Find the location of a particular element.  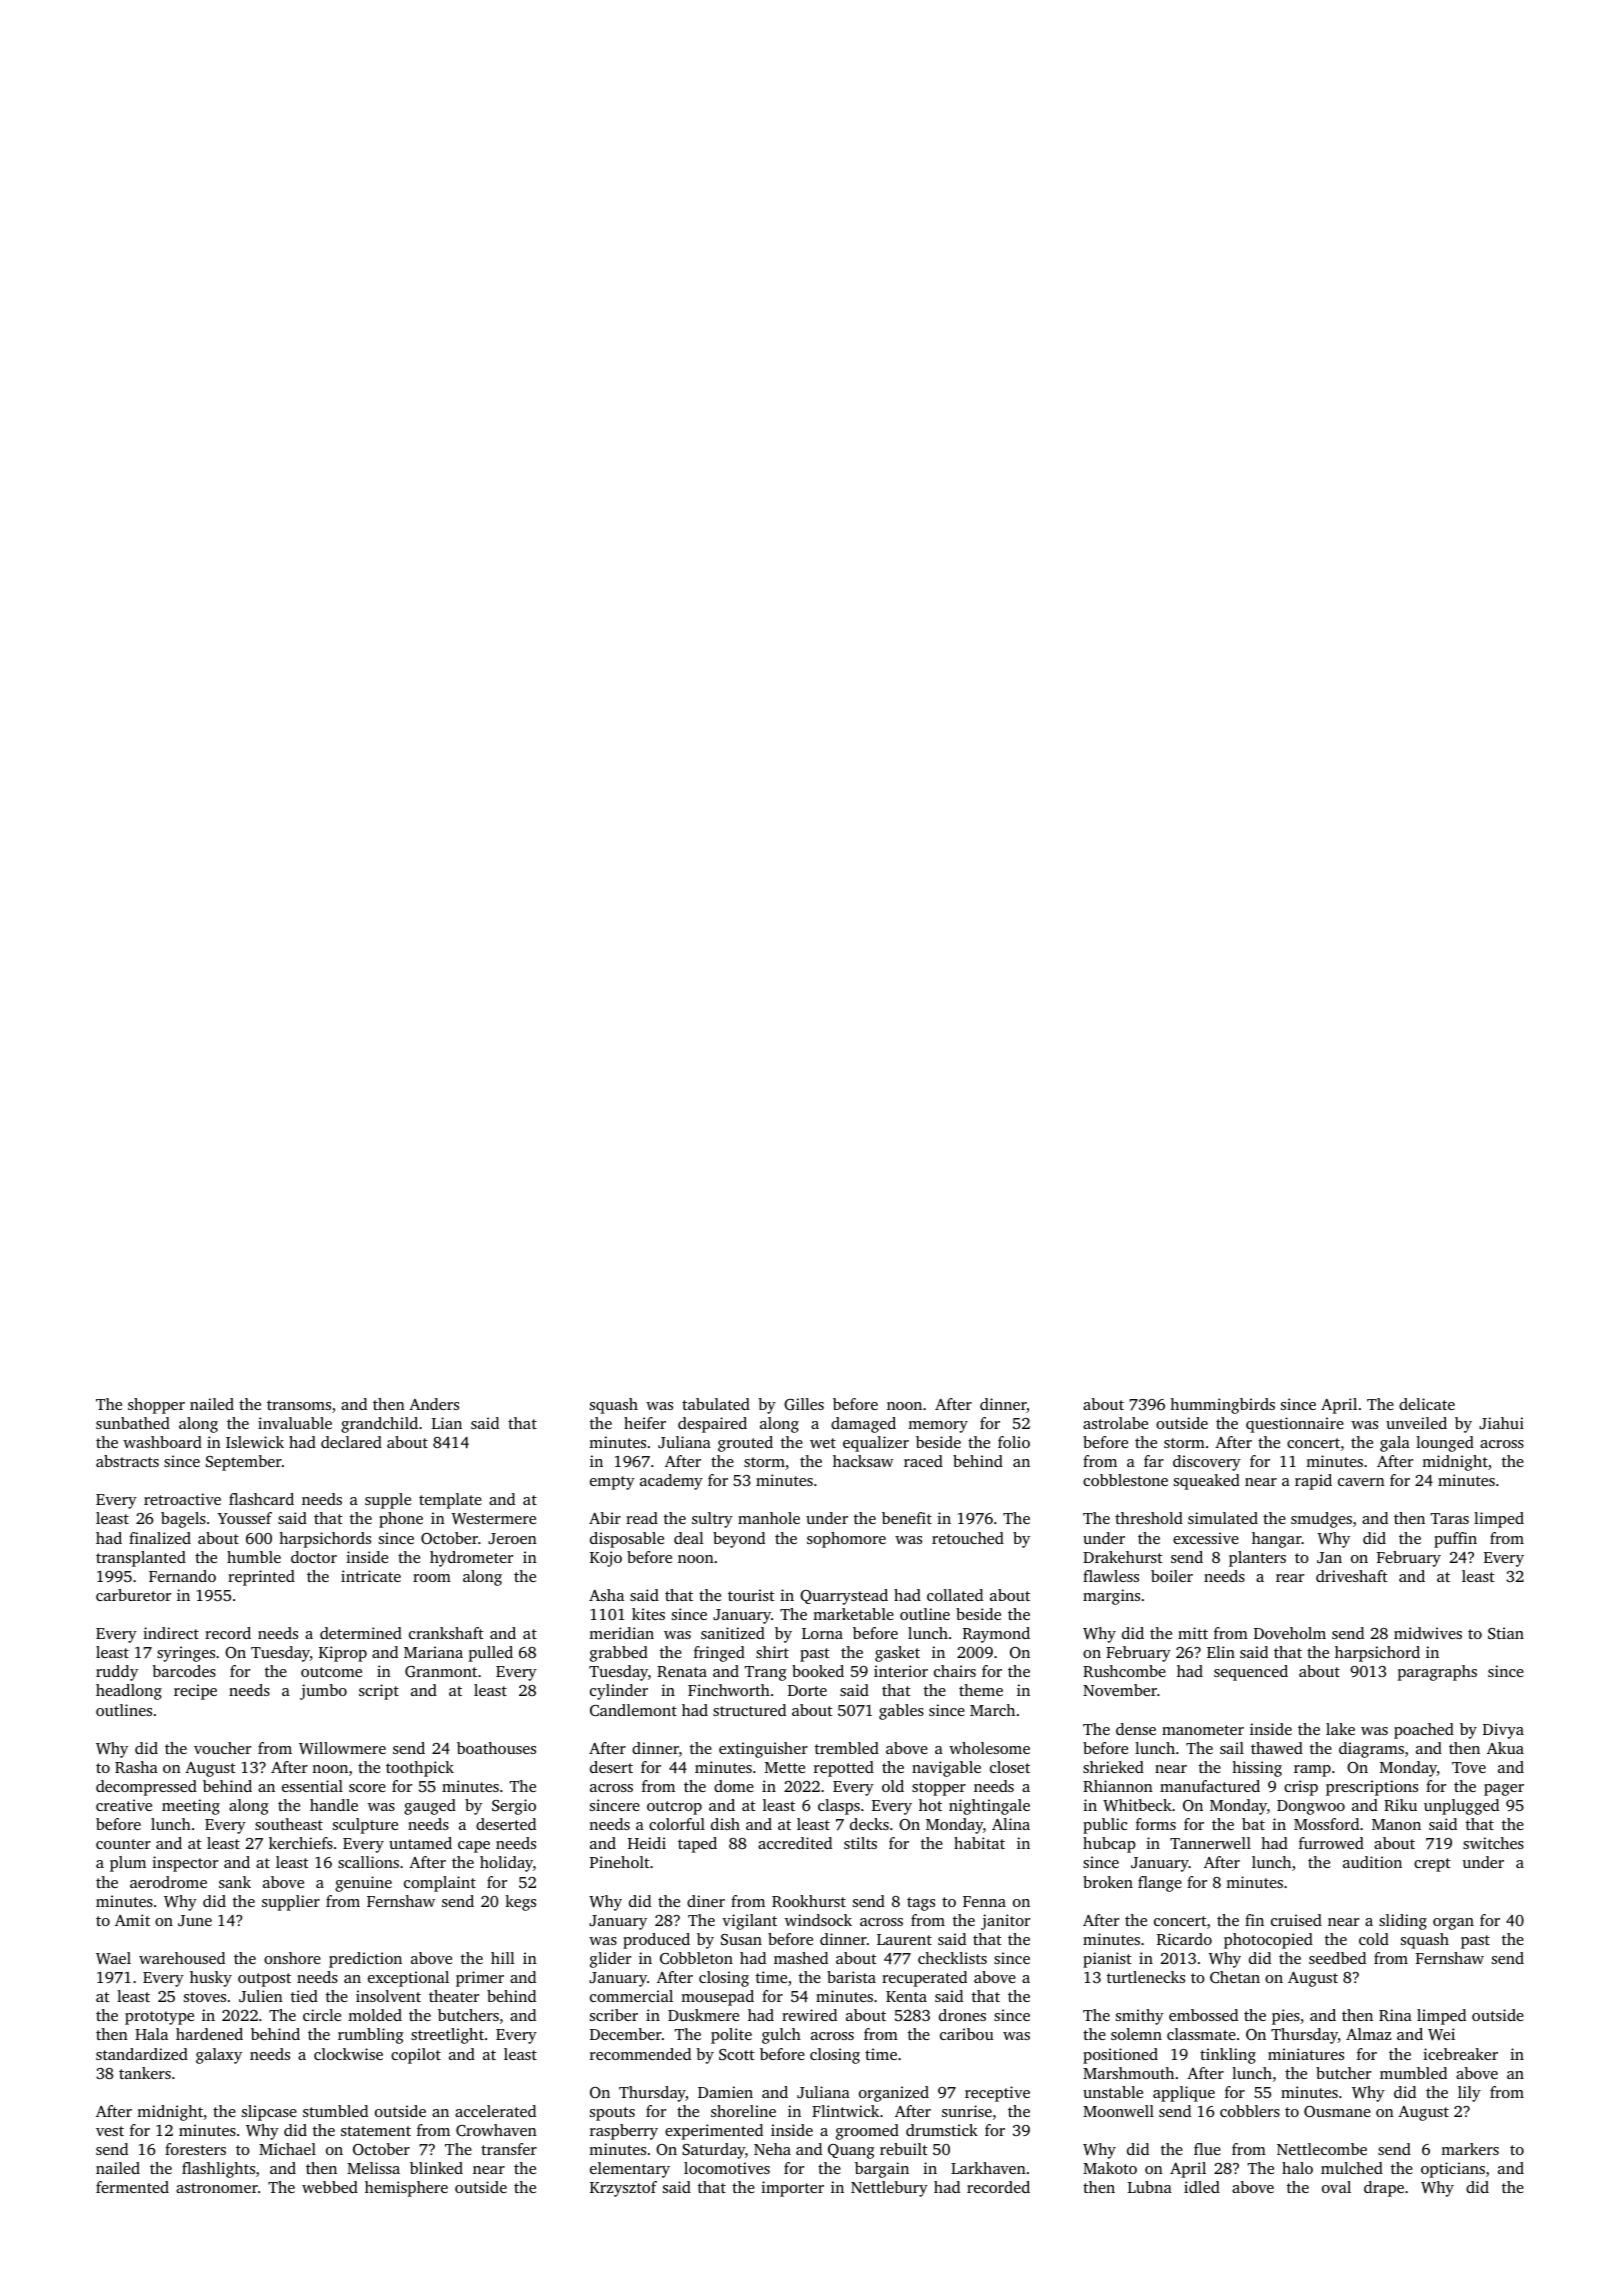

recommended is located at coordinates (640, 2054).
